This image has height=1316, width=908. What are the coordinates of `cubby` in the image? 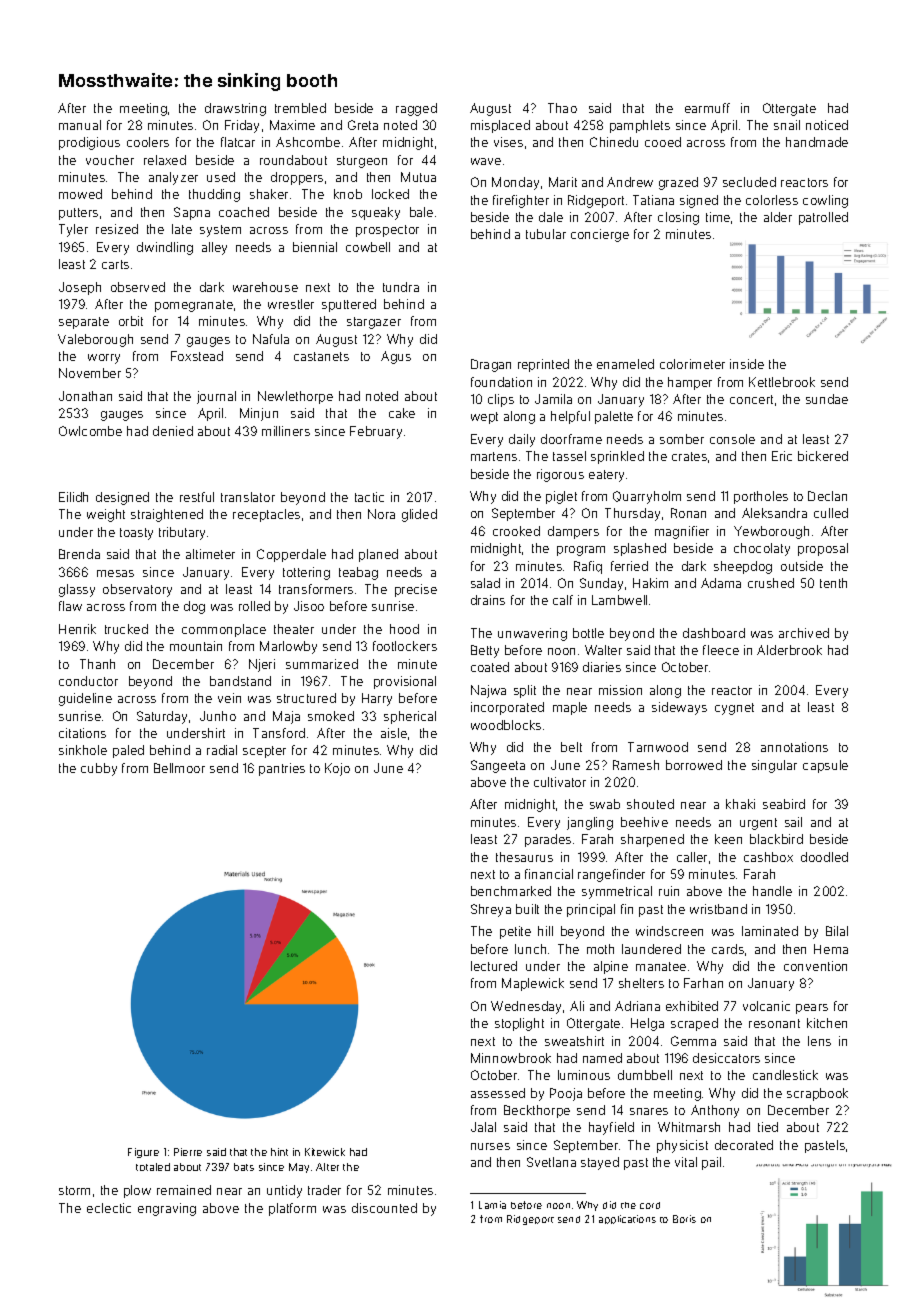 It's located at (99, 769).
